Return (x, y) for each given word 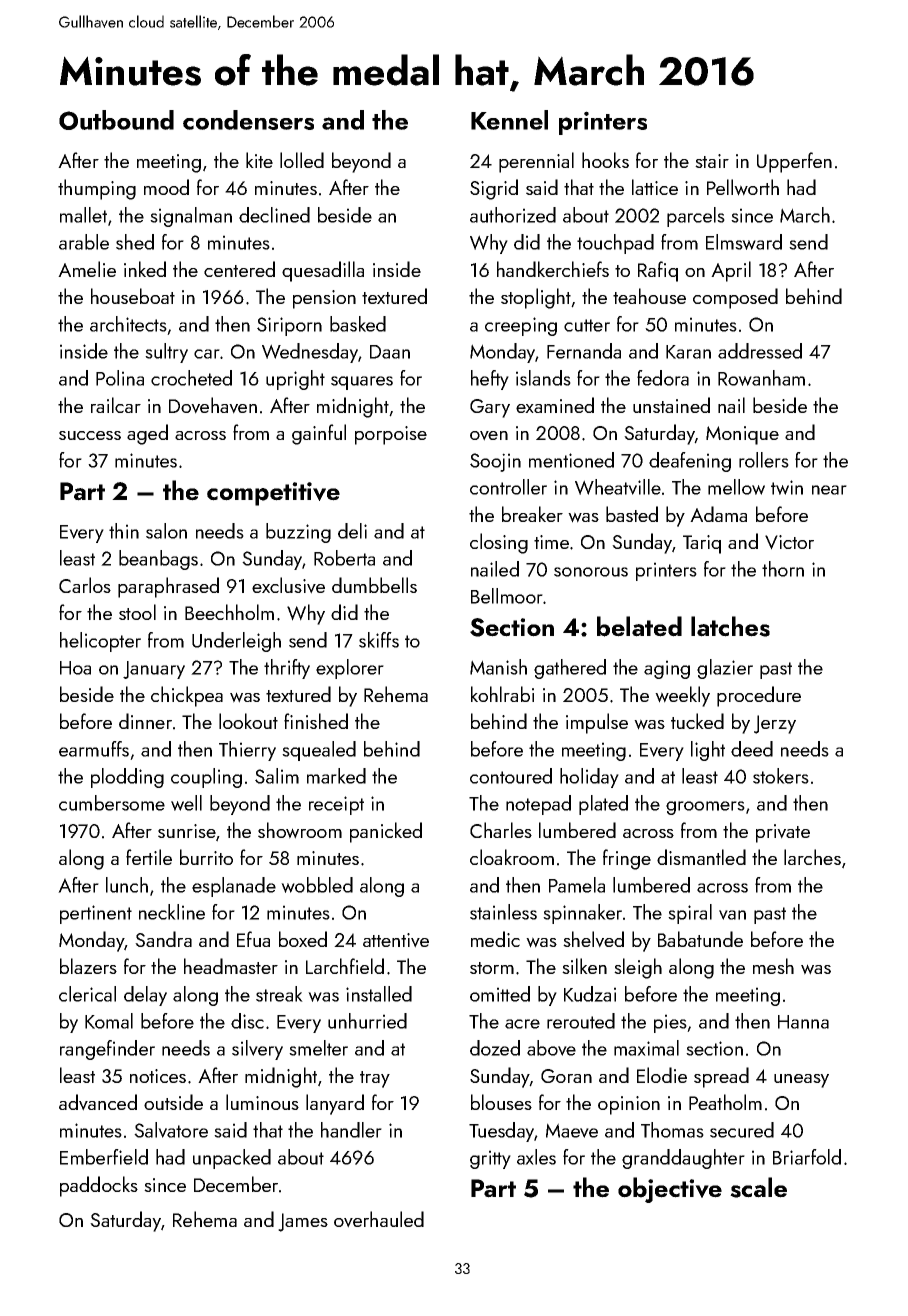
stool (137, 612)
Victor (789, 542)
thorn (783, 569)
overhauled (379, 1219)
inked (145, 269)
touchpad (615, 244)
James (303, 1222)
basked (358, 324)
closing (499, 543)
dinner (145, 721)
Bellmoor (507, 596)
